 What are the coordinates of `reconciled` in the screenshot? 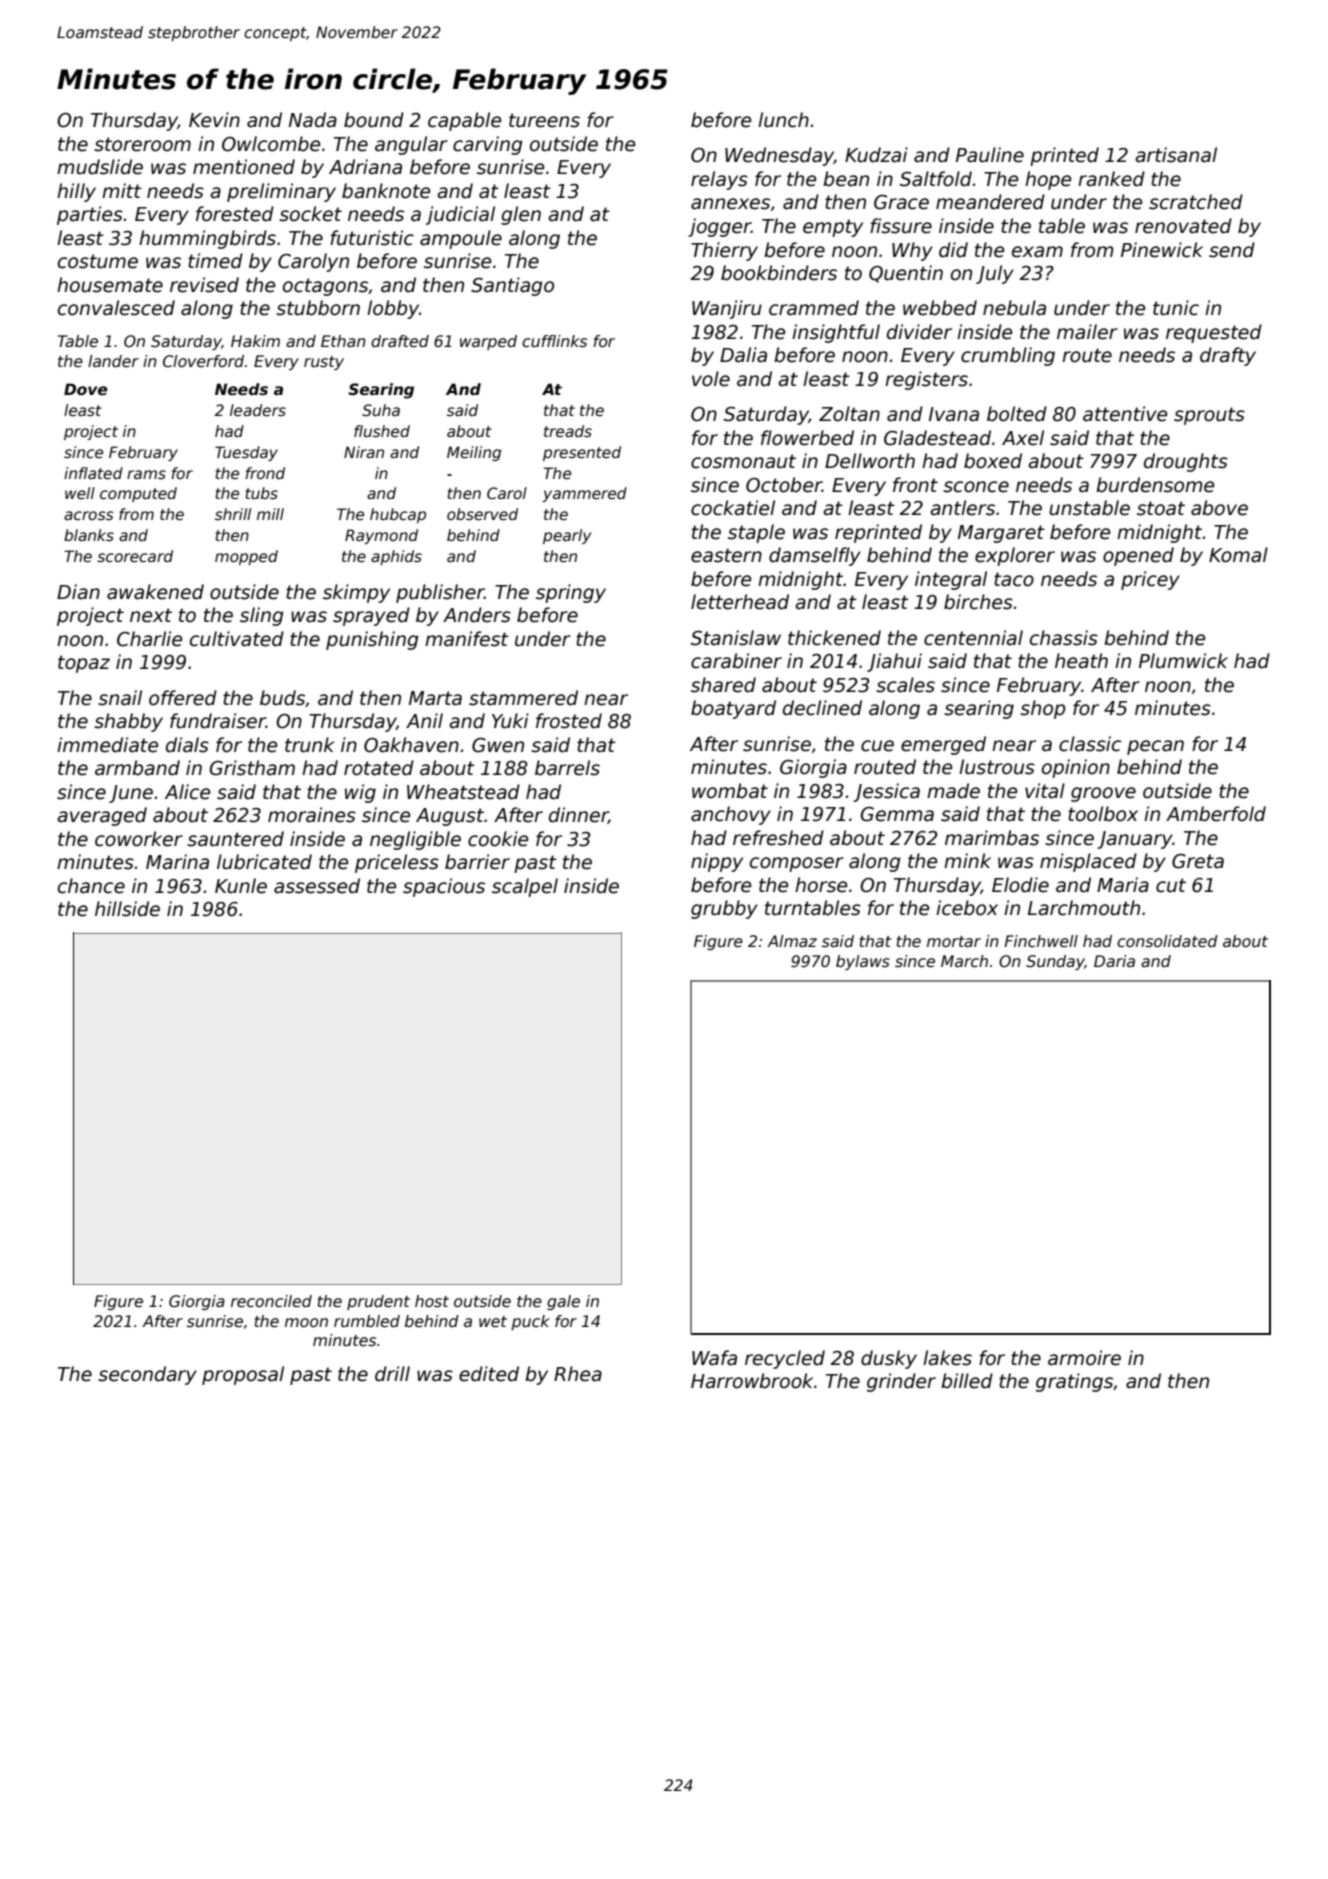 It's located at (271, 1301).
